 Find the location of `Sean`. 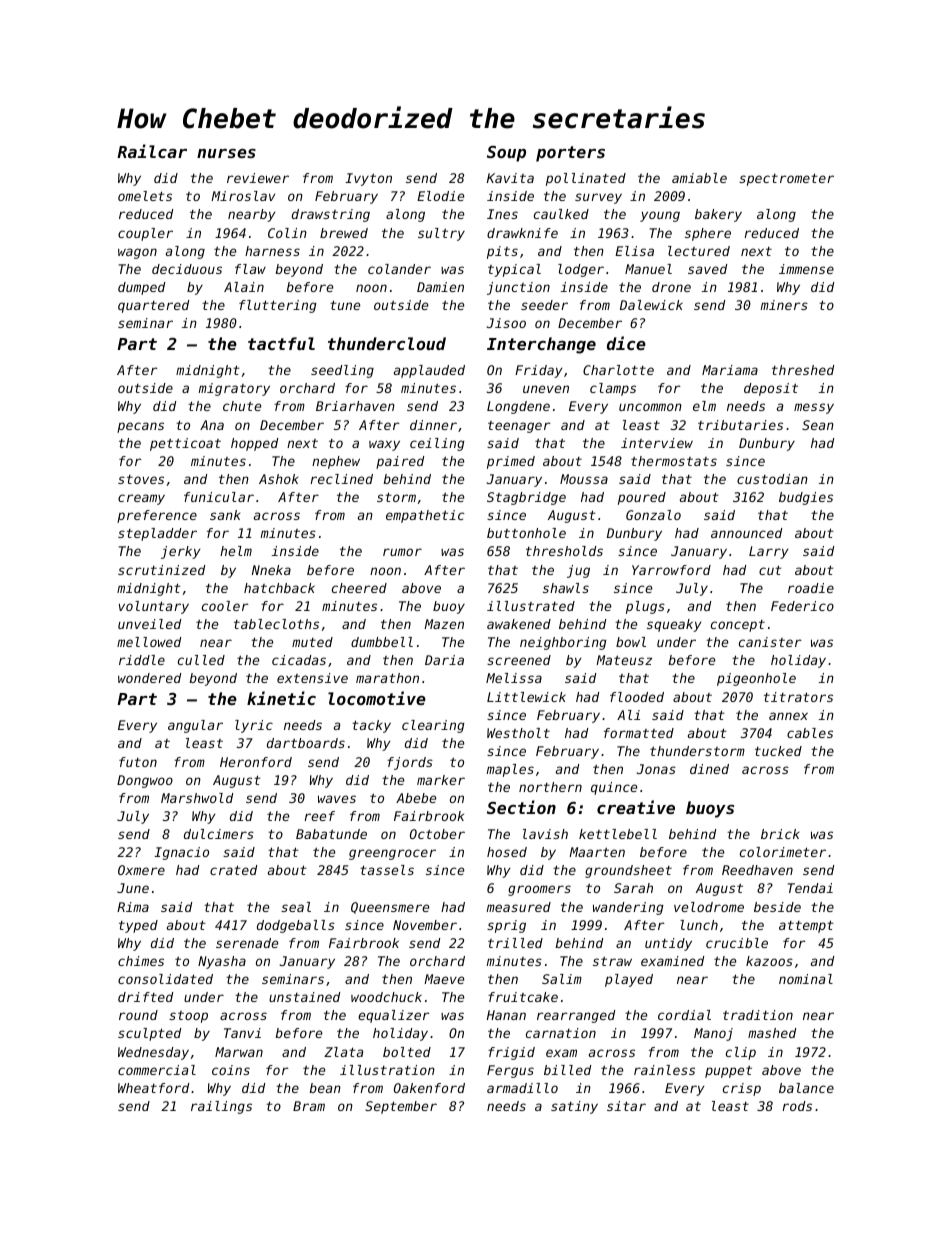

Sean is located at coordinates (818, 425).
